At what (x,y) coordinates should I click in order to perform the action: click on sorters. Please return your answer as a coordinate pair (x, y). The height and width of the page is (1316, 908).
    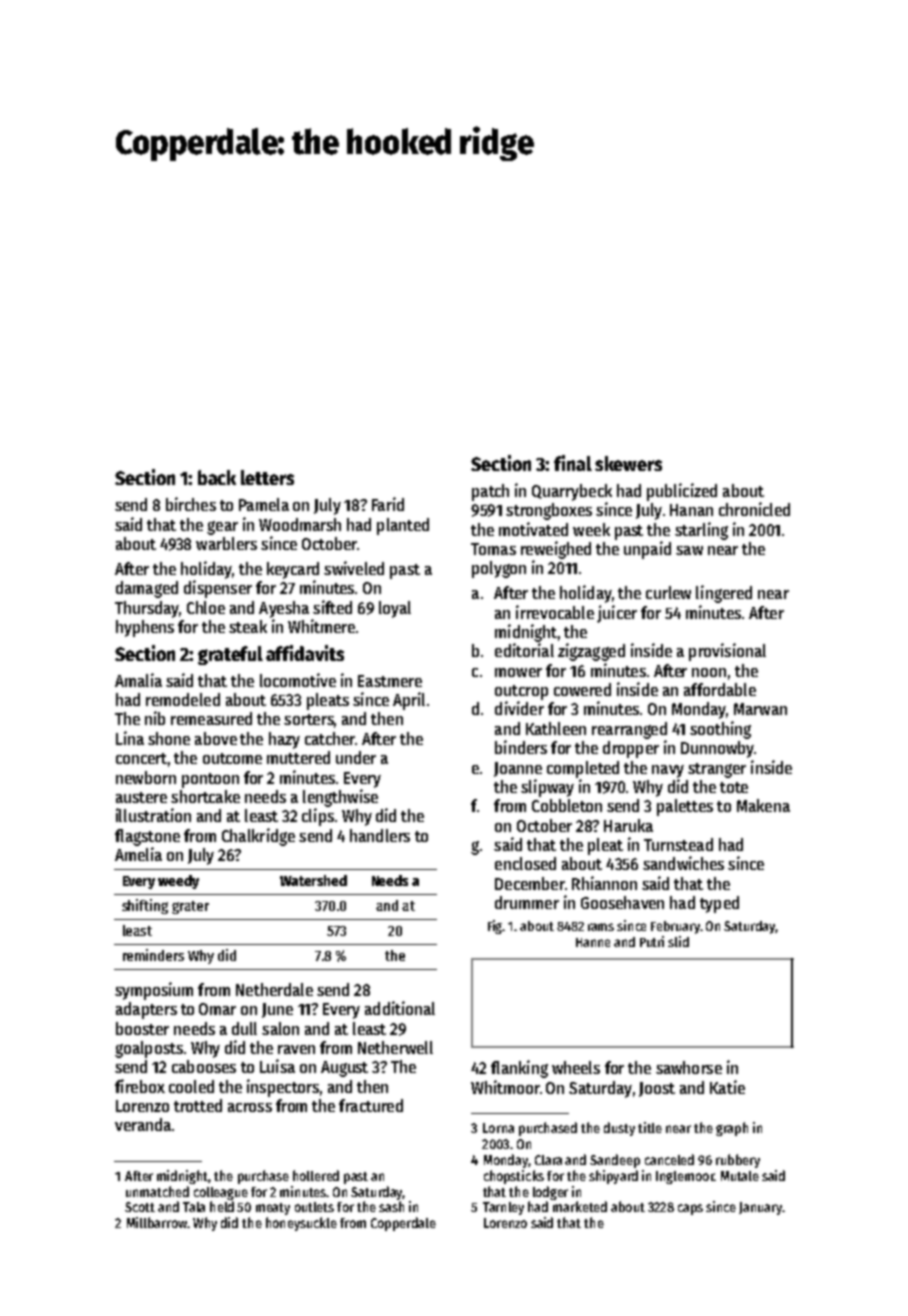
    Looking at the image, I should click on (309, 719).
